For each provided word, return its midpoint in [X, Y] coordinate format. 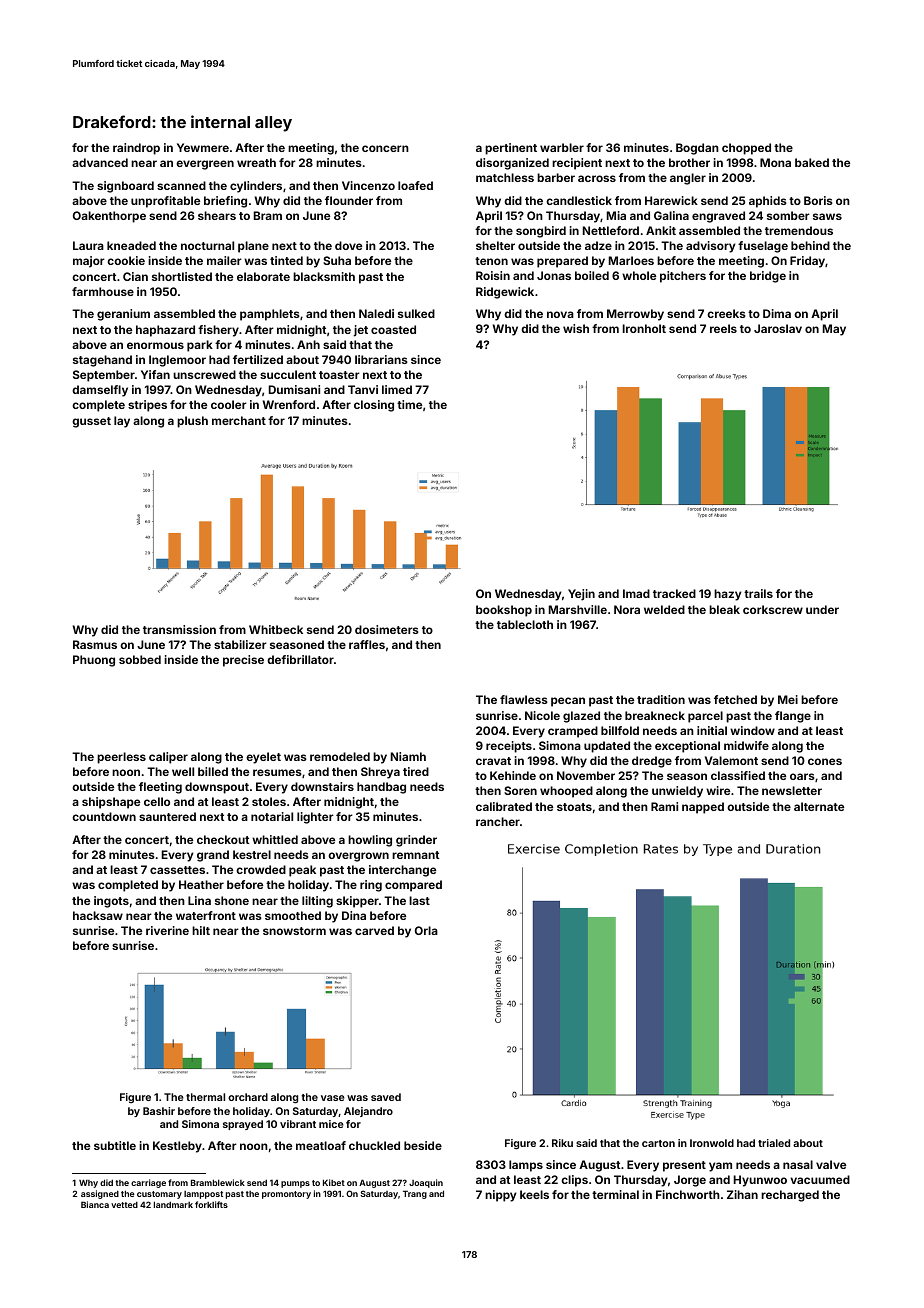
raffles [367, 644]
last [419, 900]
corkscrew [773, 609]
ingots [111, 902]
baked [812, 162]
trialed [774, 1143]
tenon [491, 261]
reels [723, 328]
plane [253, 247]
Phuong [94, 661]
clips [574, 1181]
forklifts [211, 1204]
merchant [239, 420]
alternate [819, 806]
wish [576, 328]
